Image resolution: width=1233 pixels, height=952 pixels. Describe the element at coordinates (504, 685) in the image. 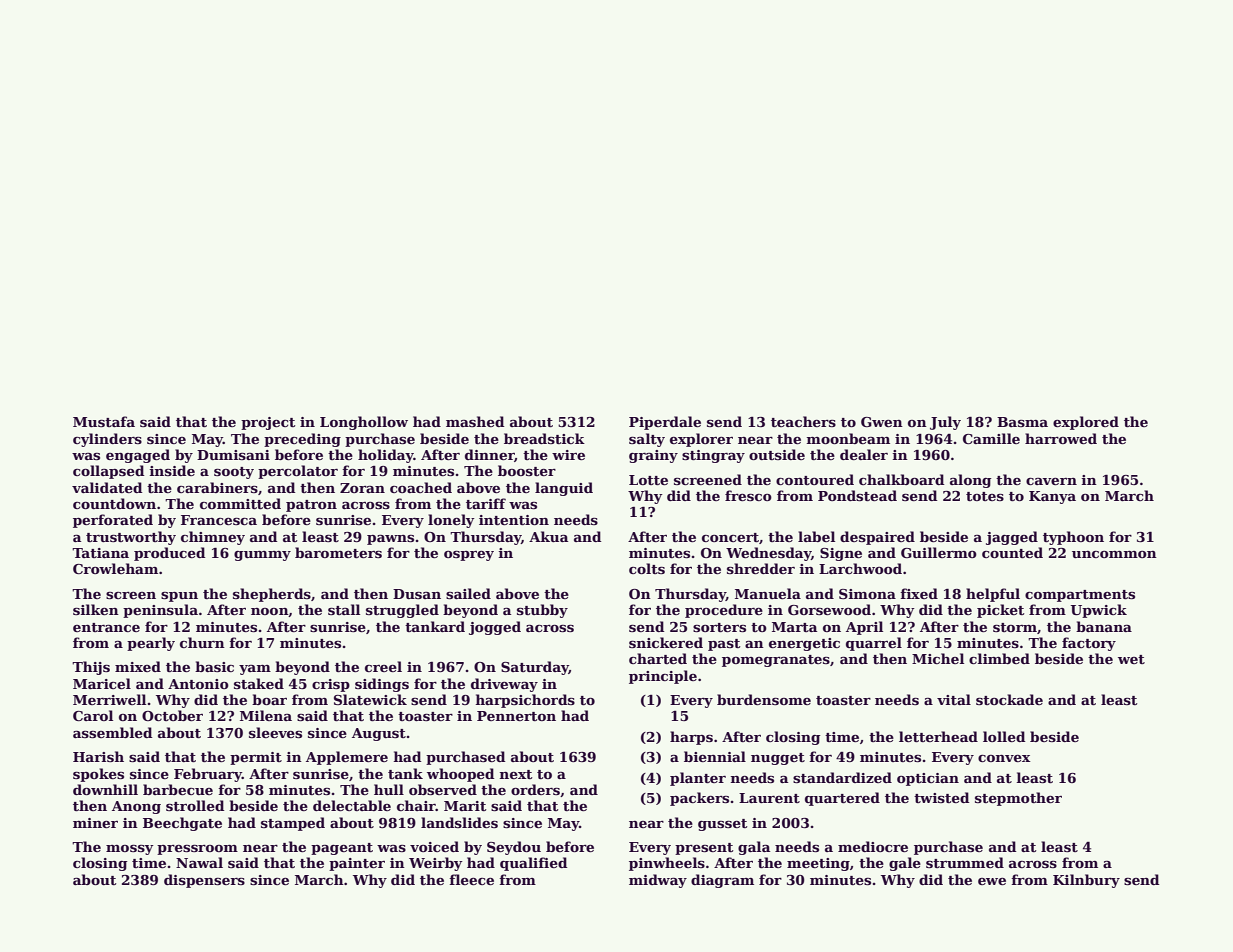

I see `driveway` at that location.
